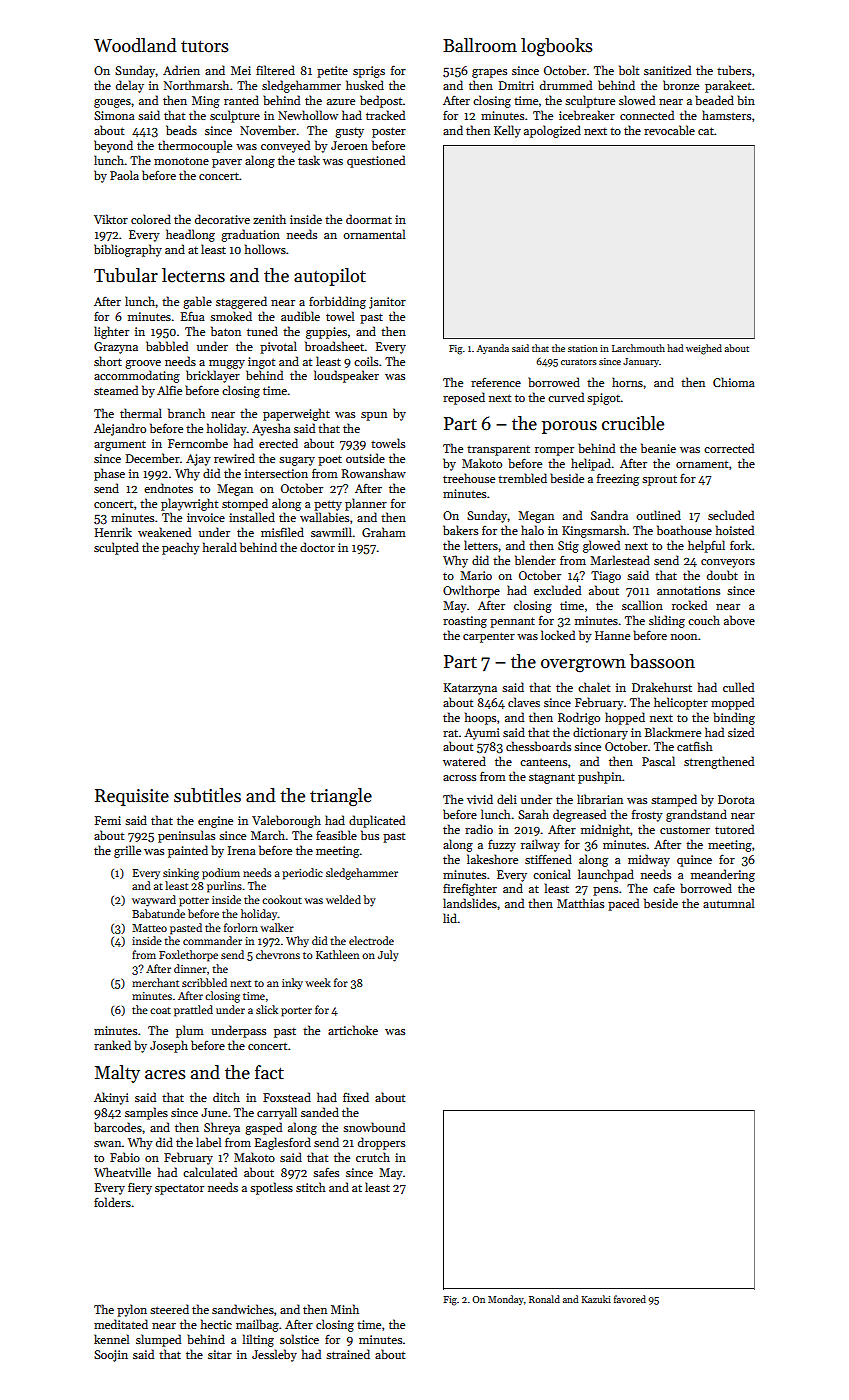 This screenshot has height=1400, width=849. Describe the element at coordinates (552, 778) in the screenshot. I see `stagnant` at that location.
